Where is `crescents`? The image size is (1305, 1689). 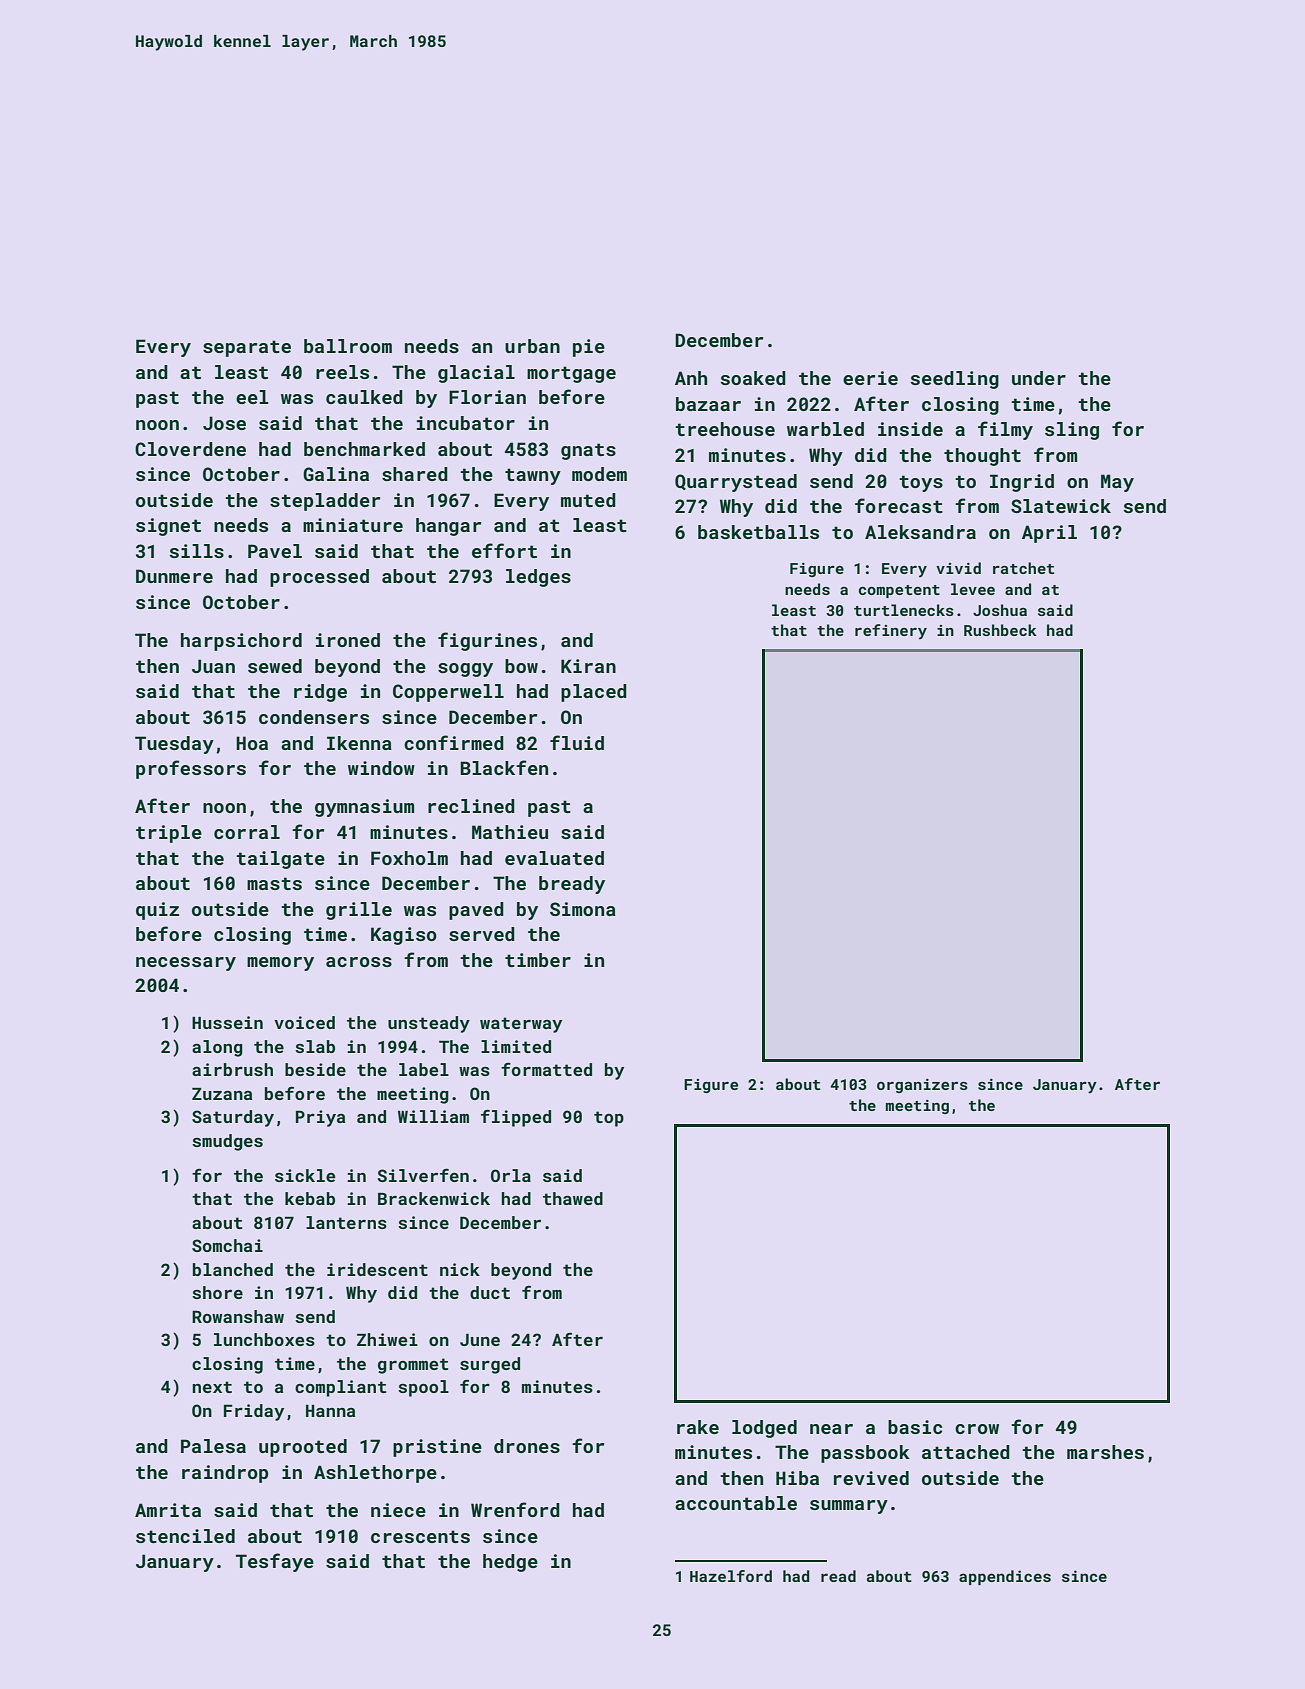
crescents is located at coordinates (420, 1536).
